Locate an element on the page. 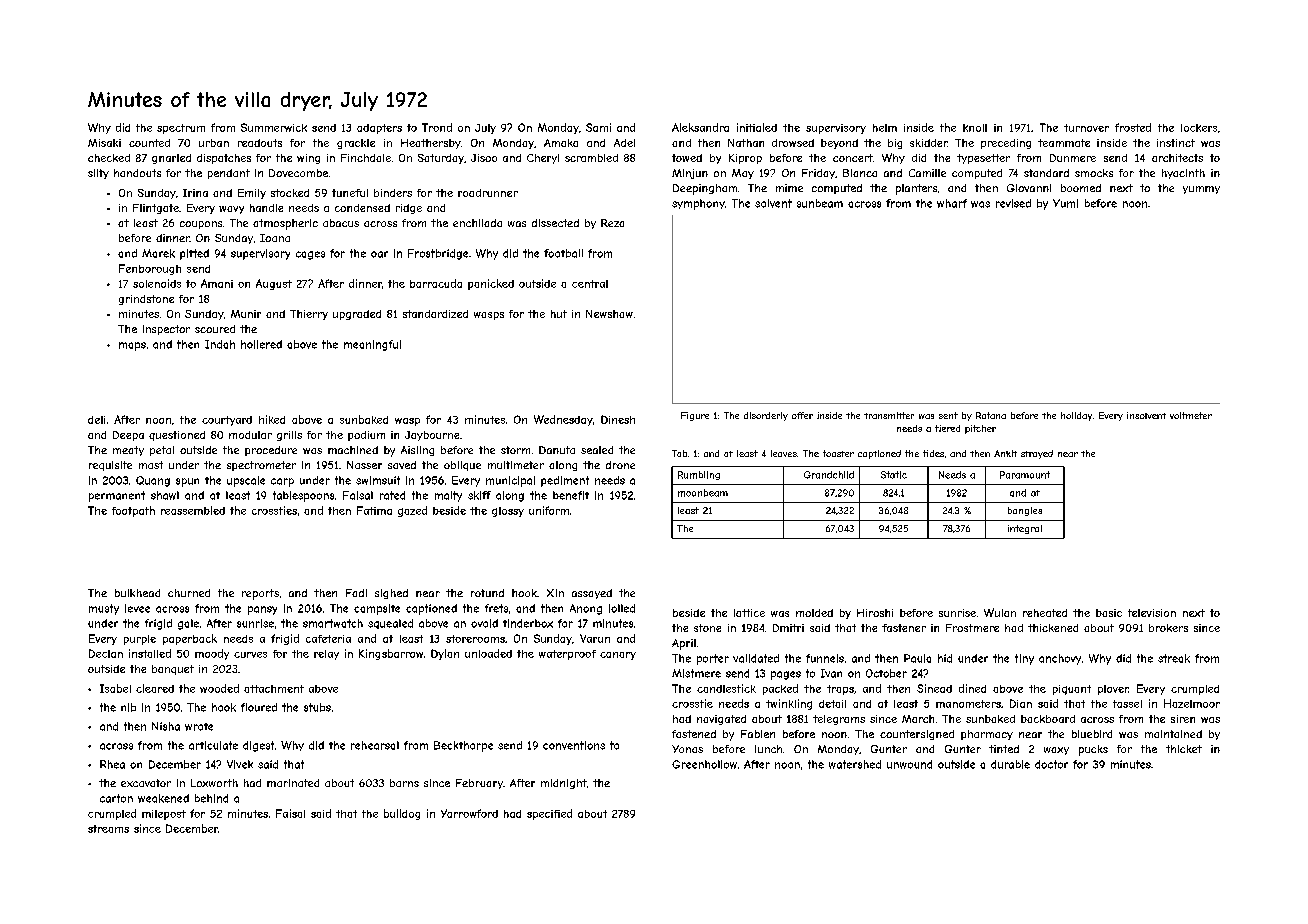  Varun is located at coordinates (595, 638).
